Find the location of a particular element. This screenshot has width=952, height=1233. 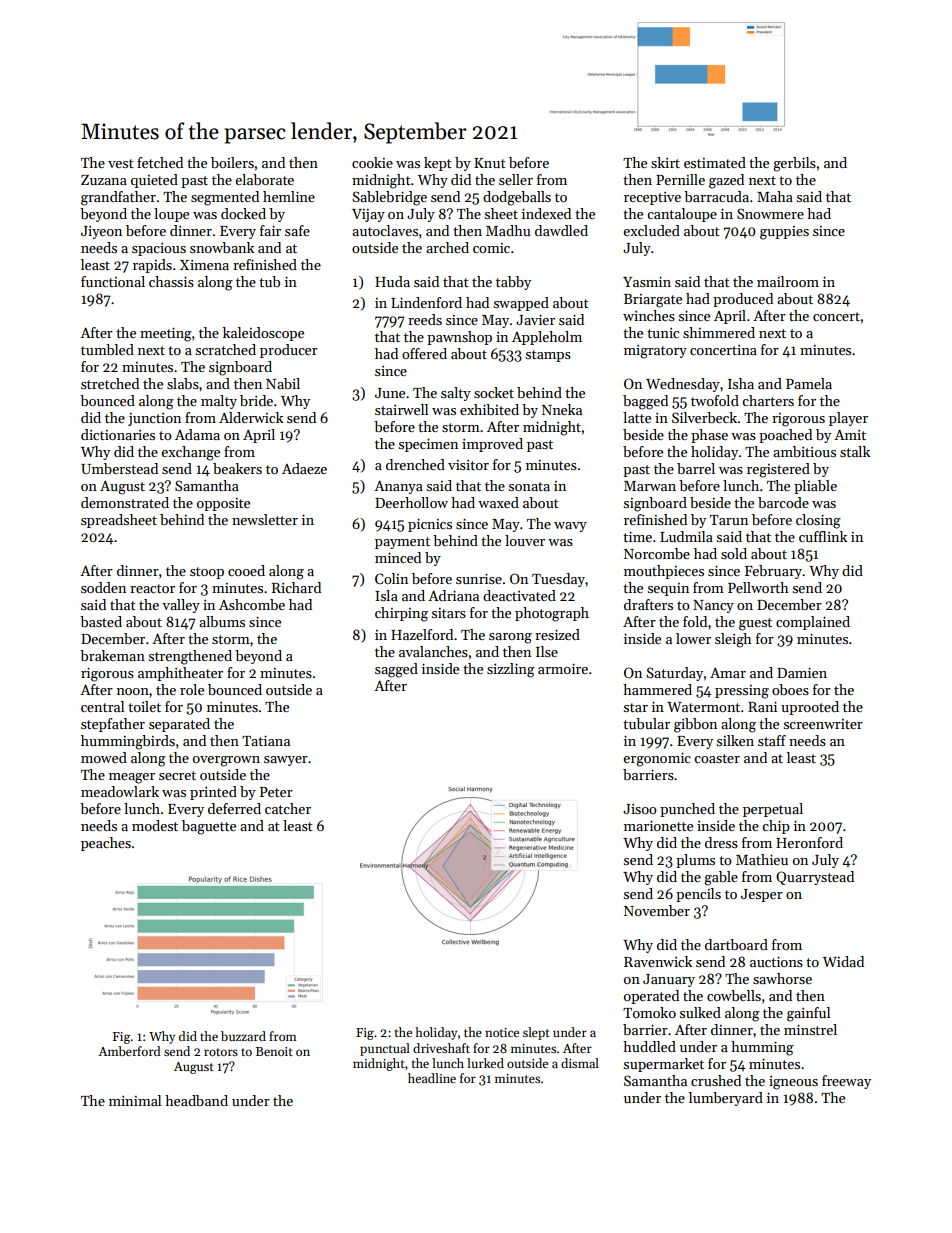

toilet is located at coordinates (144, 706).
